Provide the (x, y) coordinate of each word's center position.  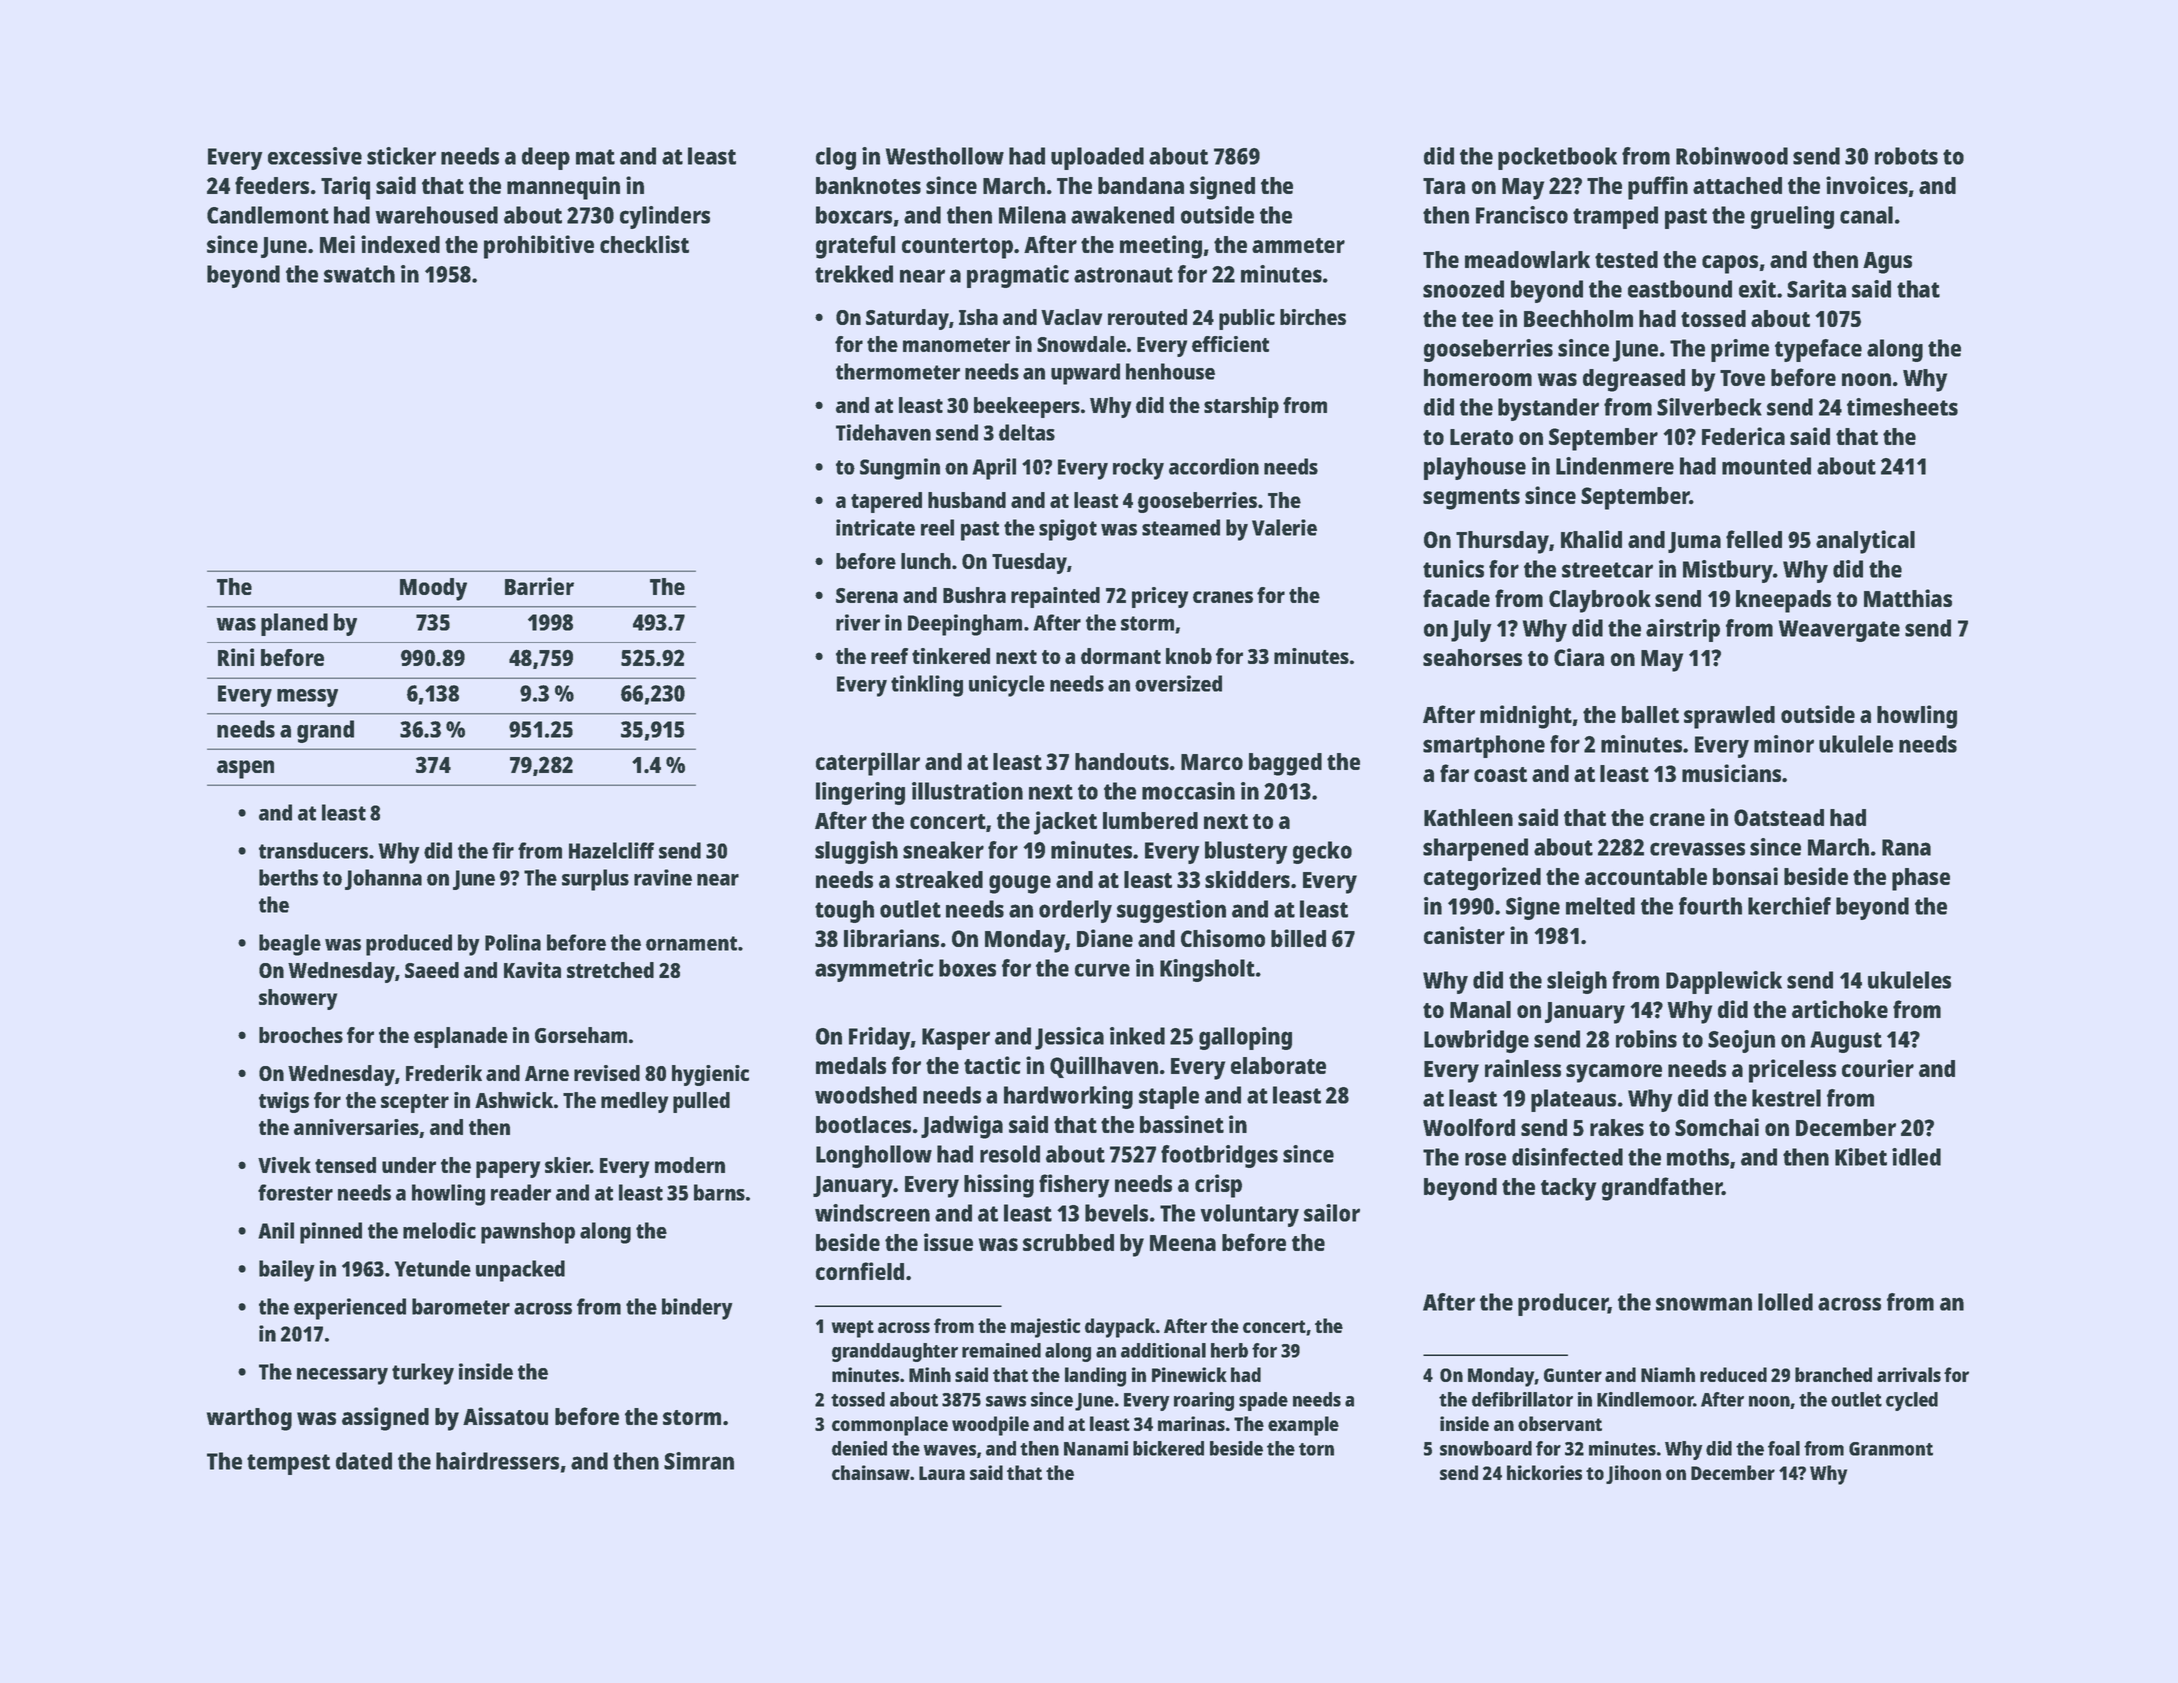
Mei (337, 244)
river (858, 622)
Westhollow (945, 156)
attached (1737, 185)
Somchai (1717, 1127)
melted (1600, 906)
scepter (415, 1103)
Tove (1742, 378)
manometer (956, 345)
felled (1754, 539)
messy (307, 698)
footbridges (1219, 1156)
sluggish (856, 852)
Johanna (383, 879)
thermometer (898, 371)
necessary (342, 1376)
